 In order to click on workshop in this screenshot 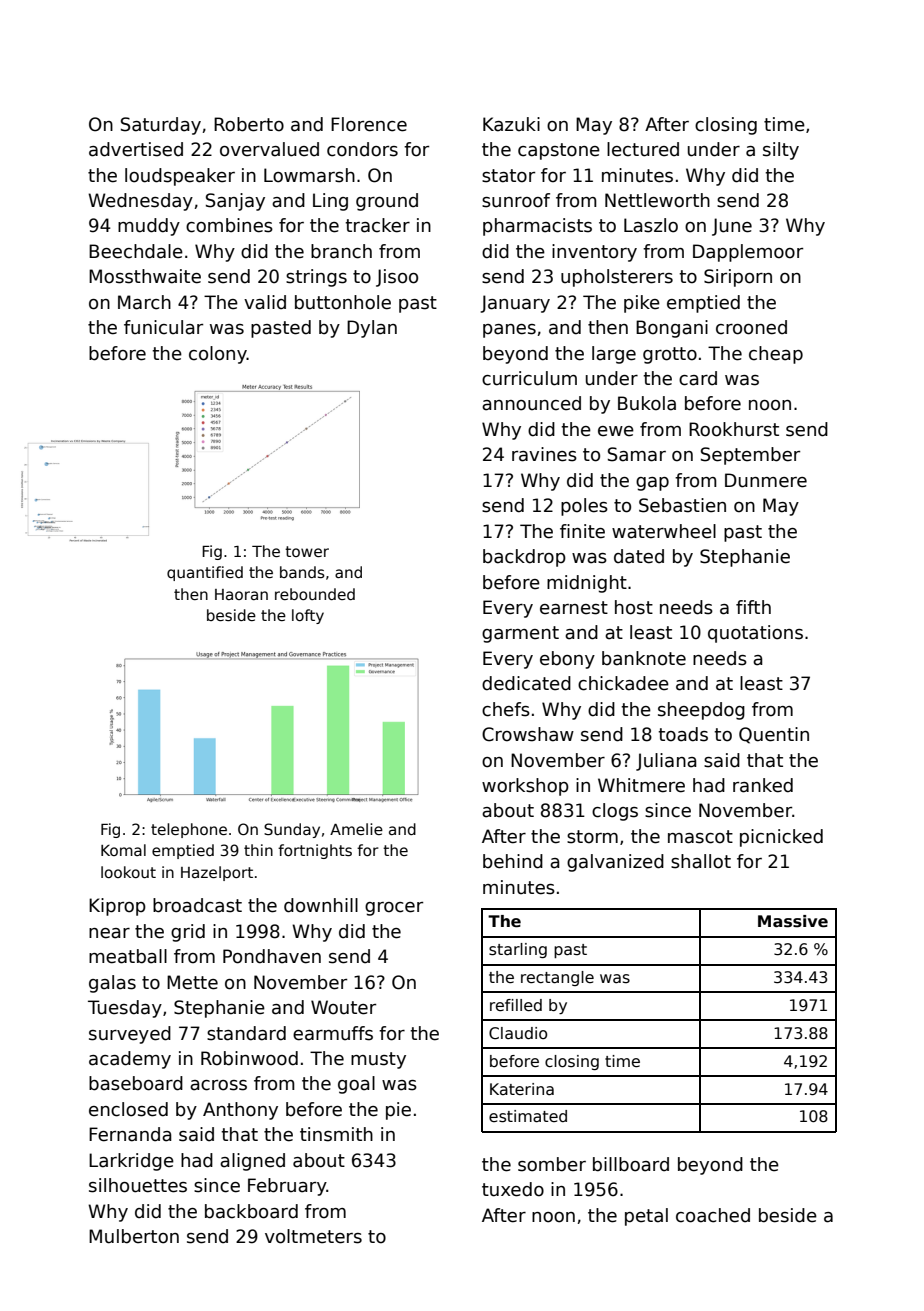, I will do `click(525, 787)`.
